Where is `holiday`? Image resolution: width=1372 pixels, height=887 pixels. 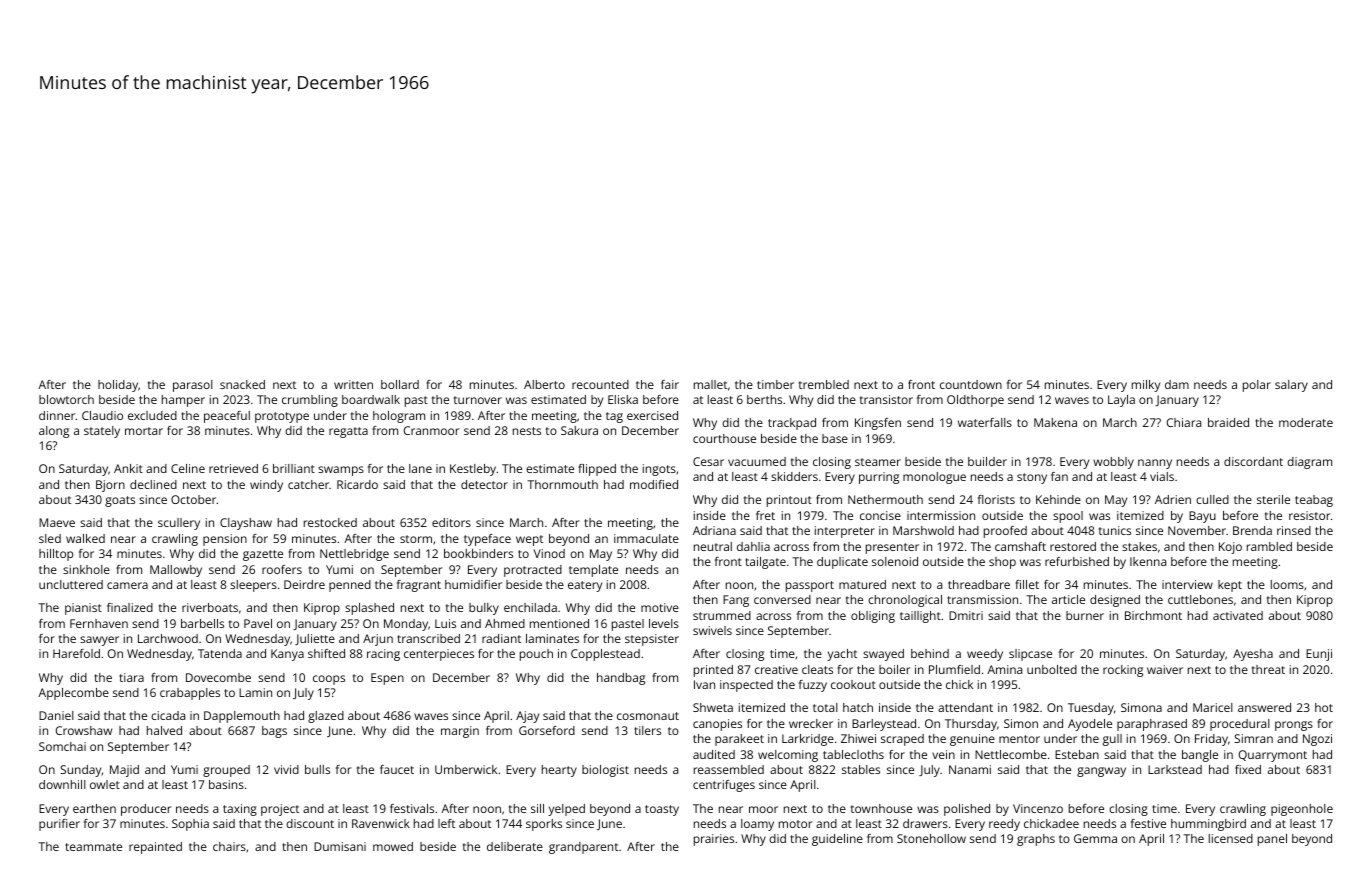
holiday is located at coordinates (118, 386).
